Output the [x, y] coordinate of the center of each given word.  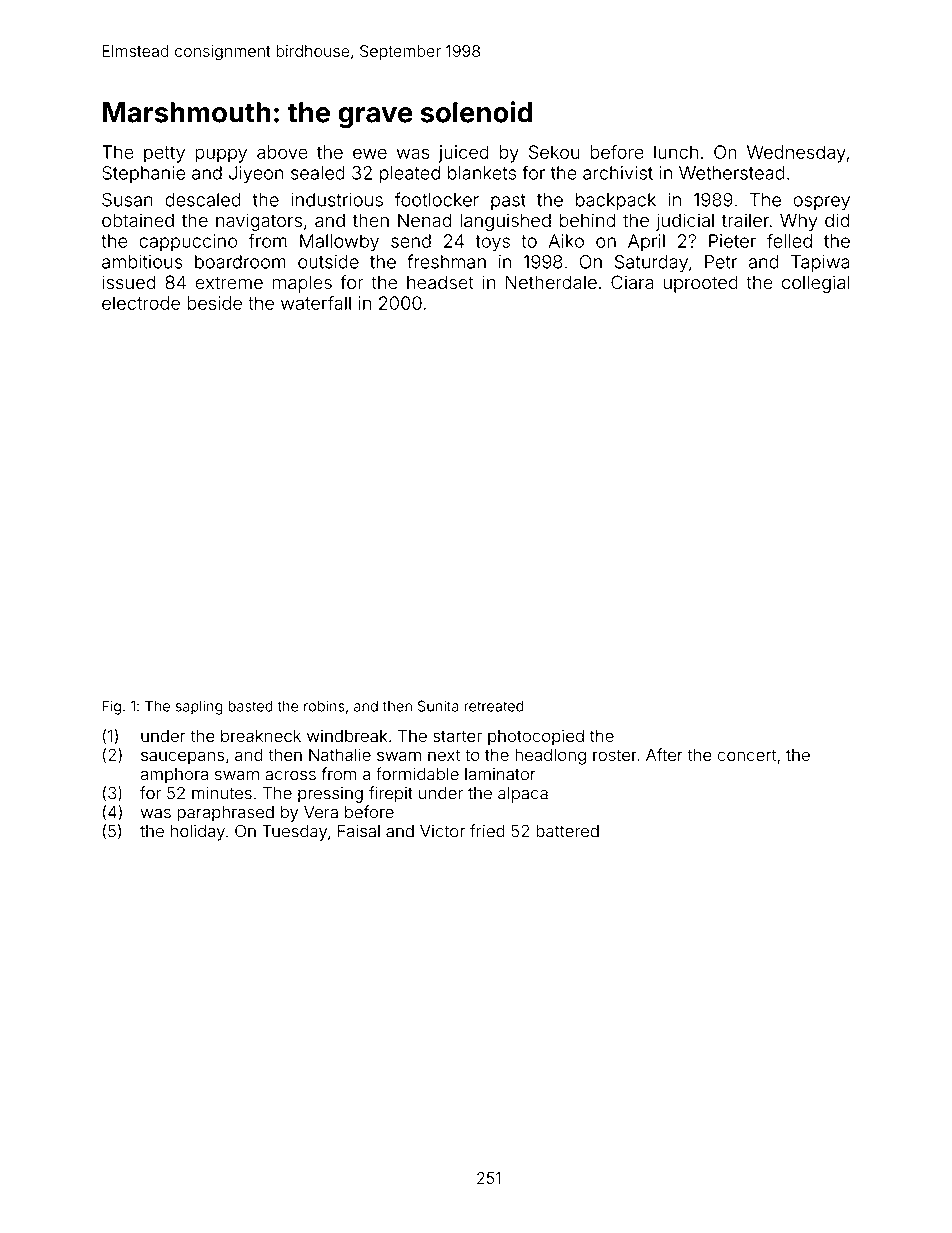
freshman [446, 261]
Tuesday [294, 833]
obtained [138, 220]
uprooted [700, 284]
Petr [721, 262]
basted [250, 706]
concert [746, 755]
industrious [337, 200]
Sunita [438, 706]
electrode [141, 303]
